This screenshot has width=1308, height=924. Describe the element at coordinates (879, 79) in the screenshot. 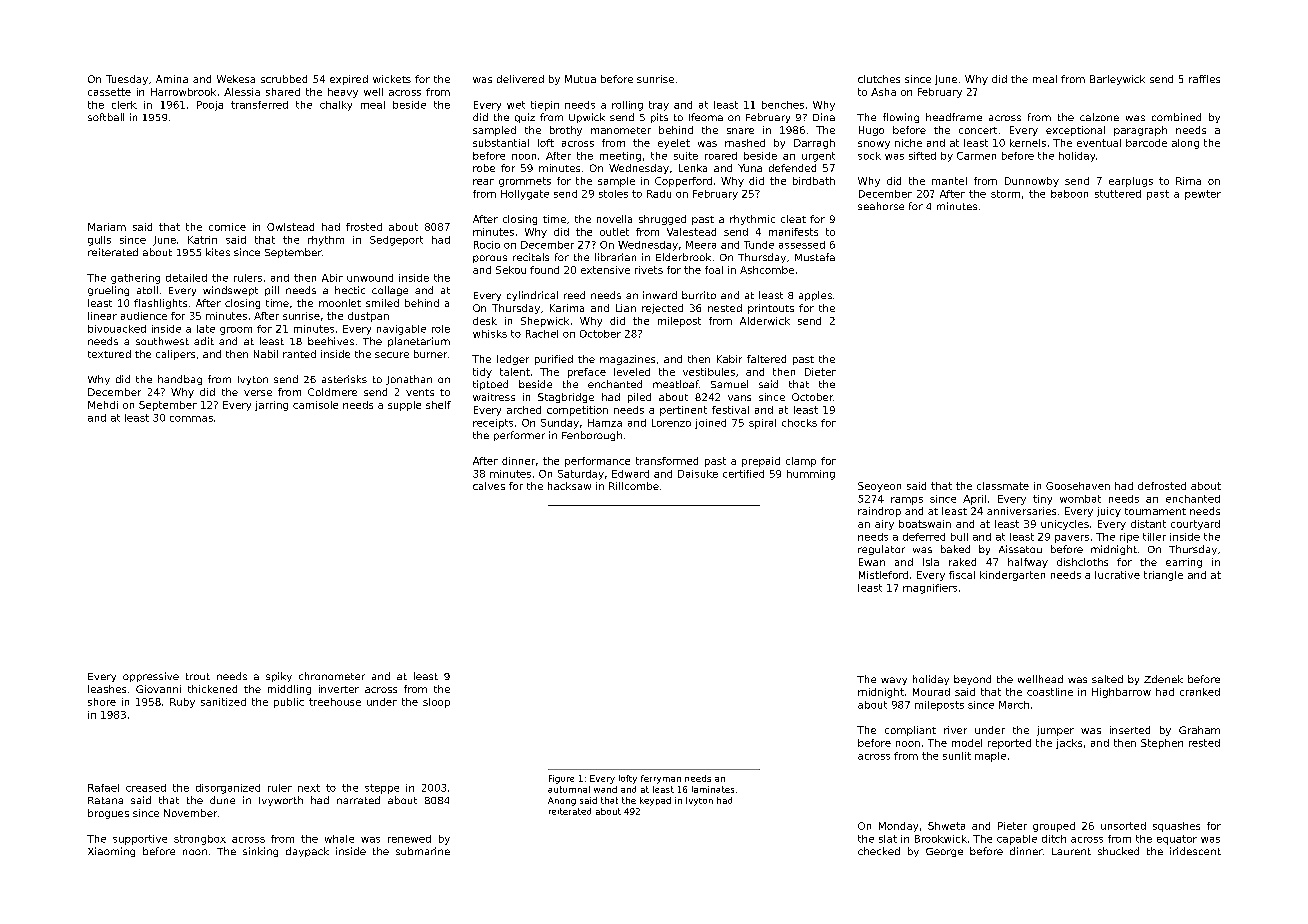

I see `clutches` at that location.
